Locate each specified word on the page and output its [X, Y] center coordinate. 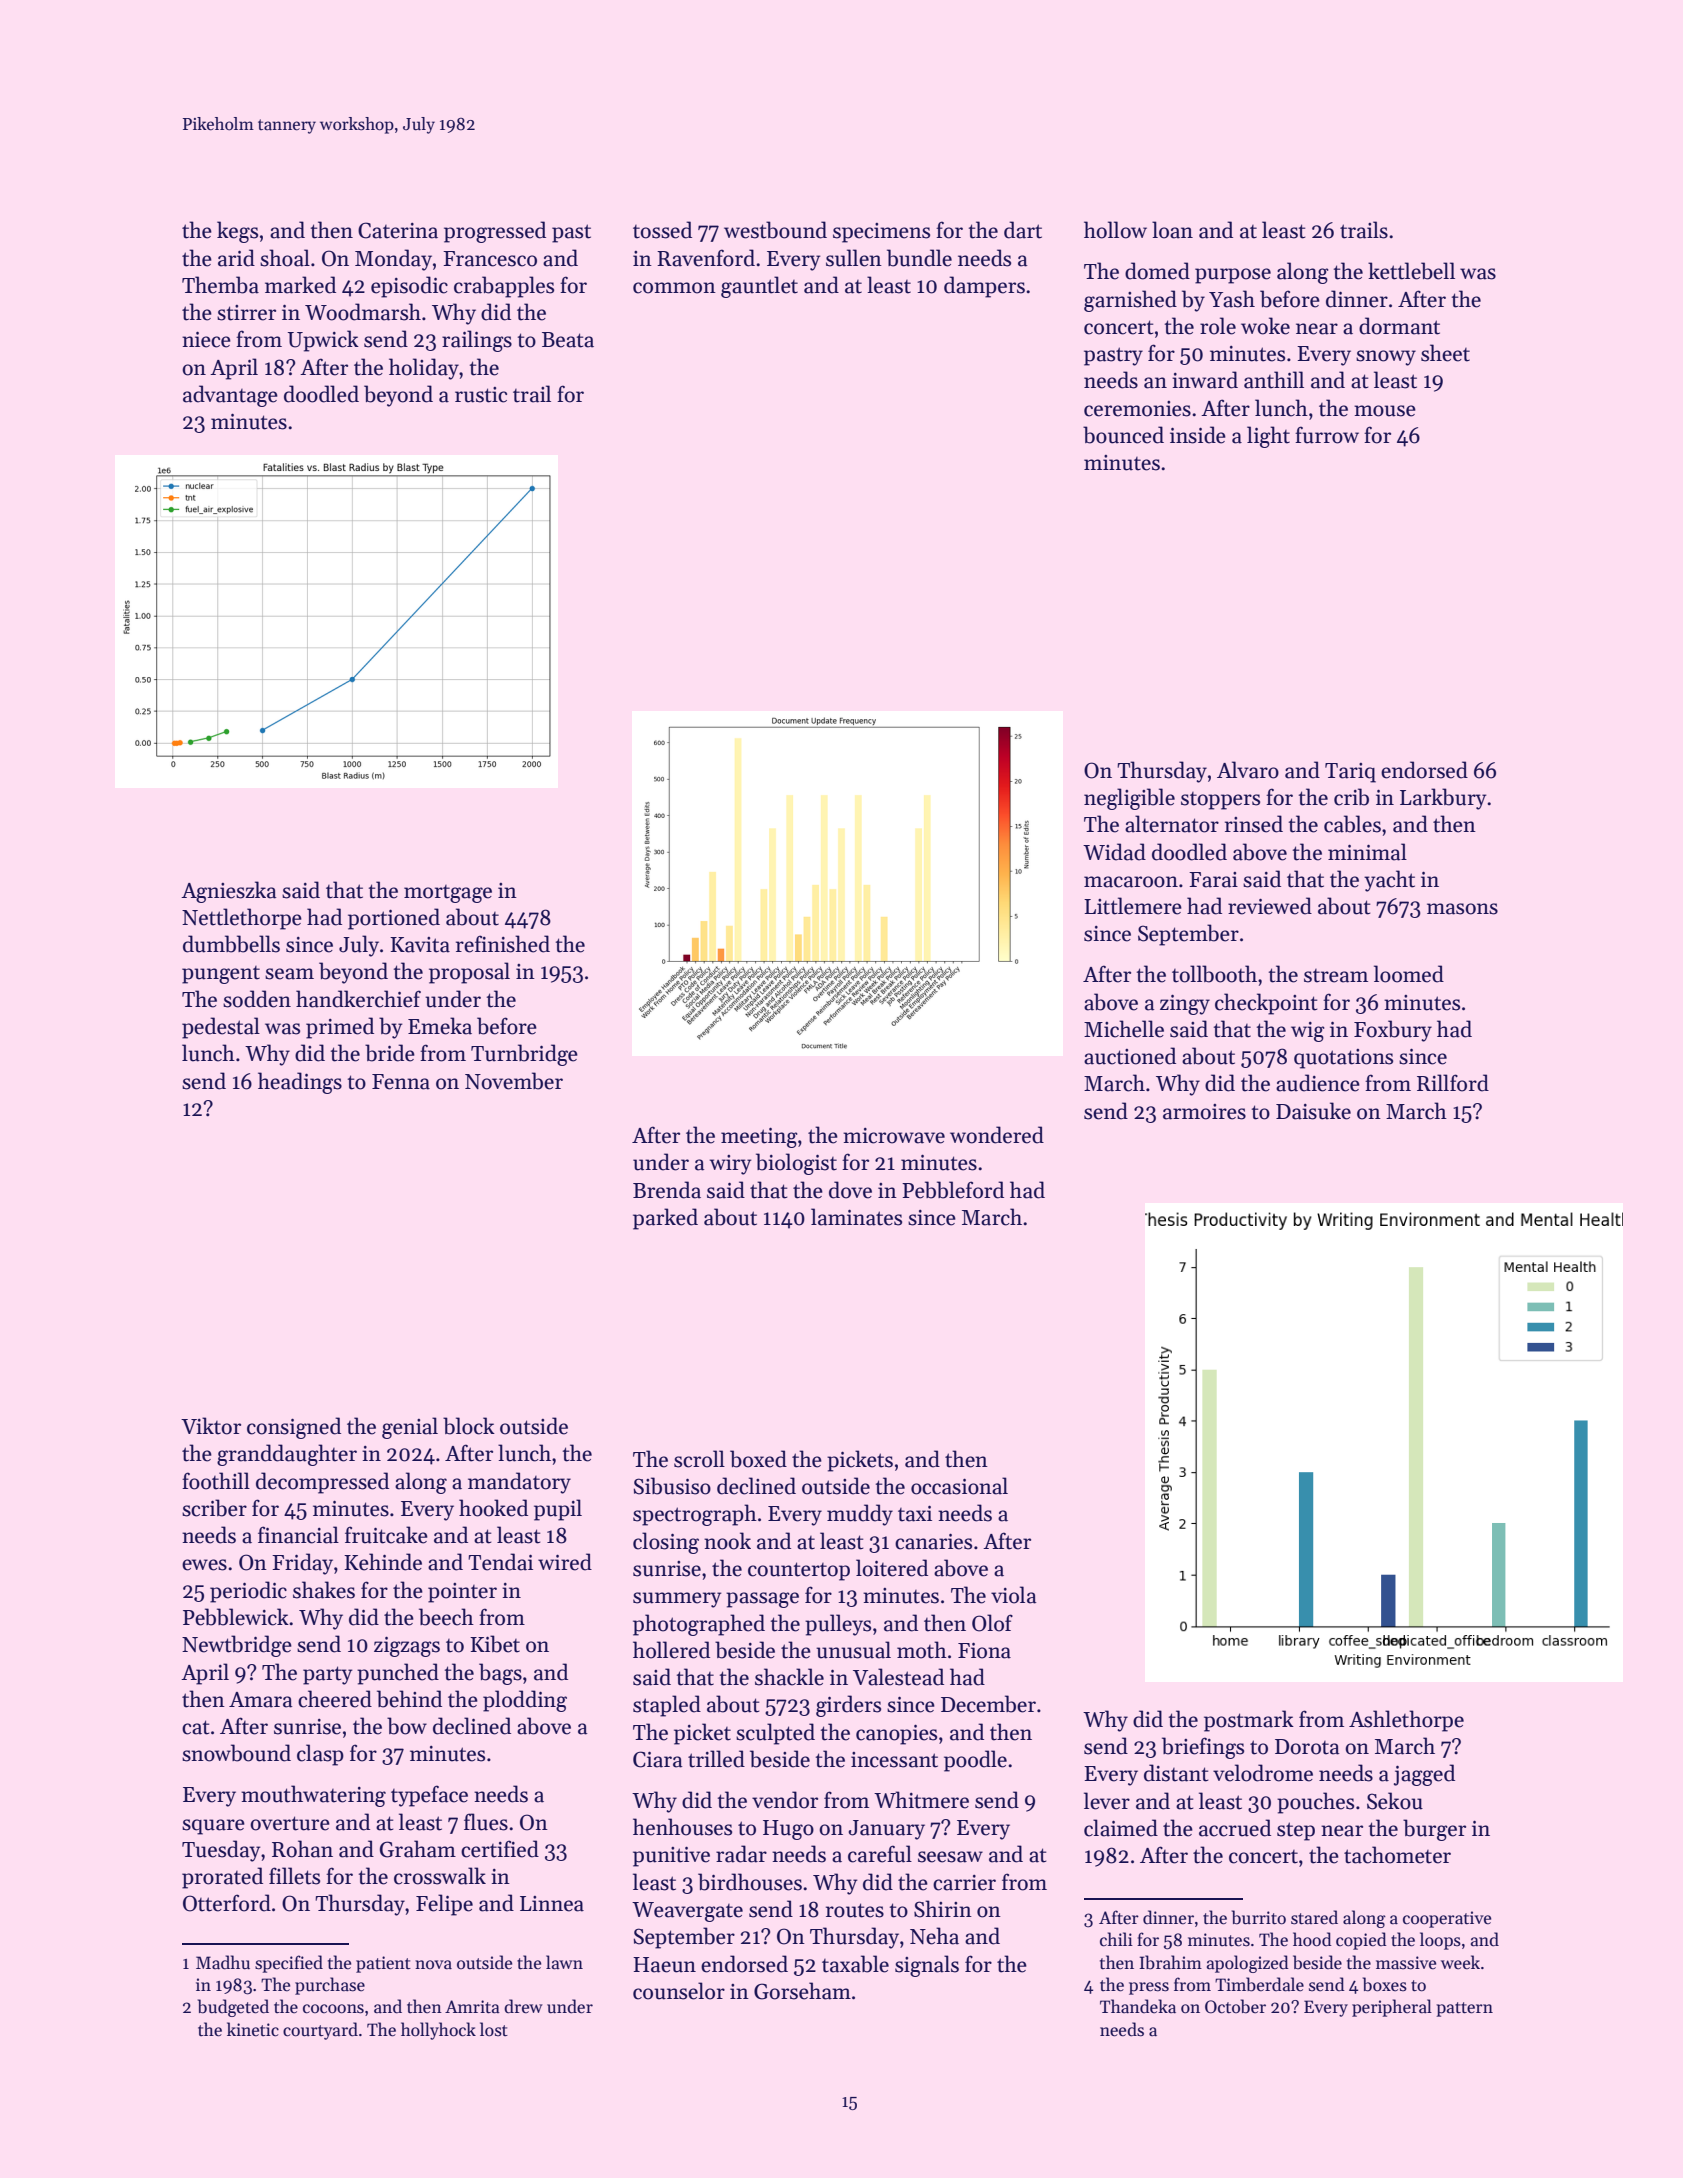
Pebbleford [953, 1190]
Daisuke [1313, 1111]
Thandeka [1138, 2006]
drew [523, 2006]
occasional [959, 1486]
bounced [1123, 435]
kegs [237, 232]
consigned [294, 1428]
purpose [1233, 276]
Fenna [401, 1082]
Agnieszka [229, 892]
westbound [775, 230]
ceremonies [1137, 409]
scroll [699, 1459]
